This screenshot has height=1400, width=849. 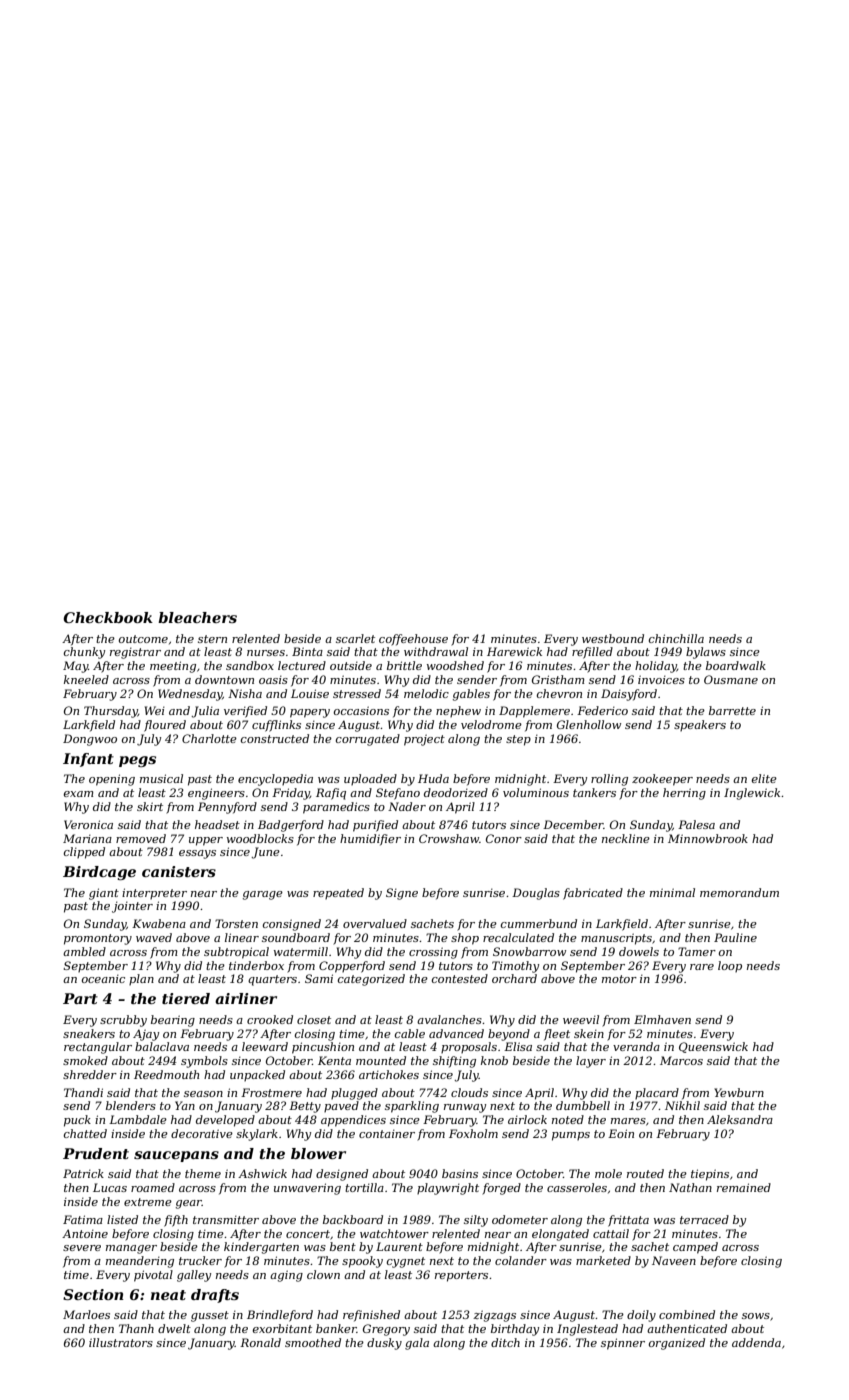 I want to click on chinchilla, so click(x=676, y=638).
